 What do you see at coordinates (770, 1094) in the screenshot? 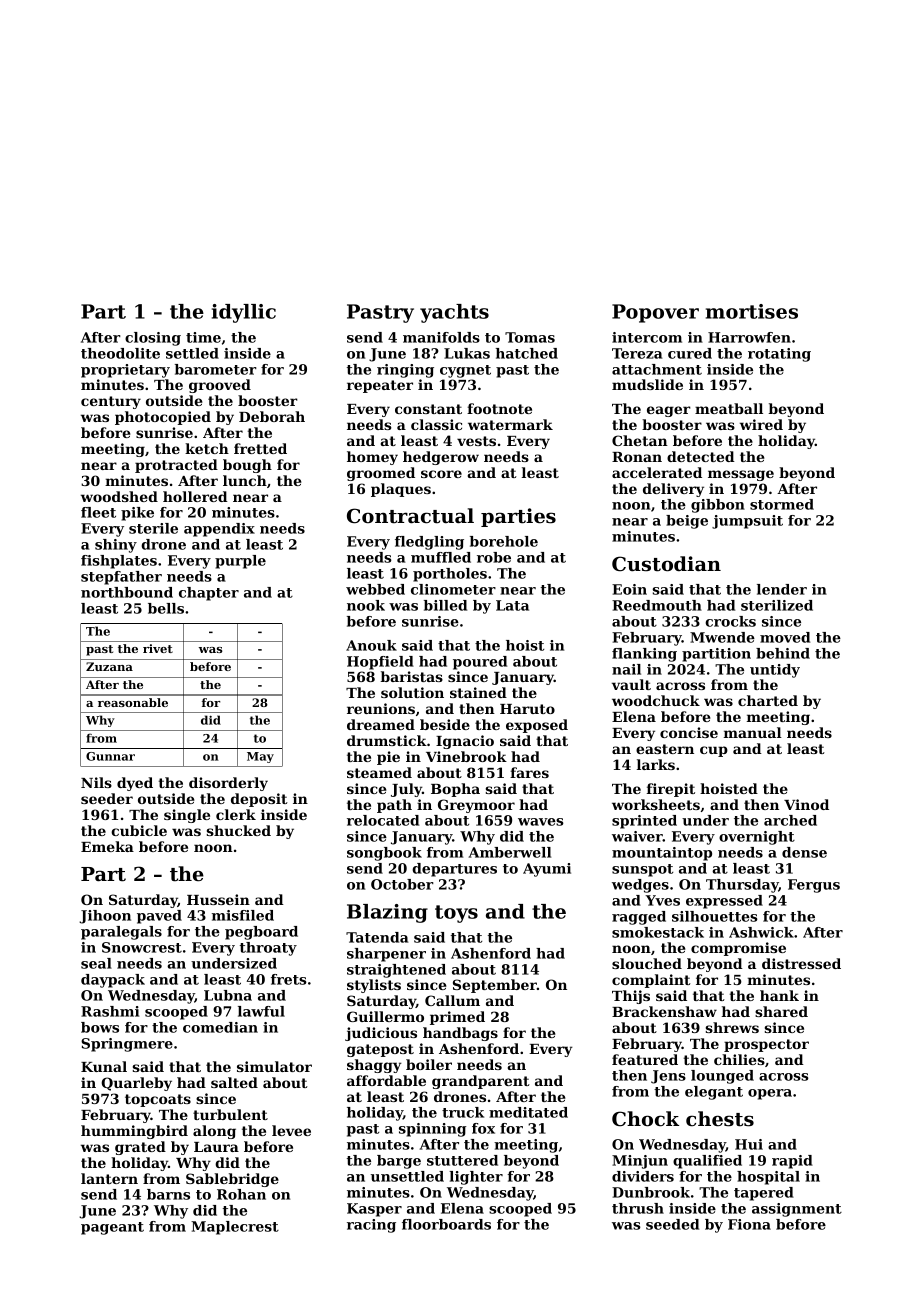
I see `opera` at bounding box center [770, 1094].
